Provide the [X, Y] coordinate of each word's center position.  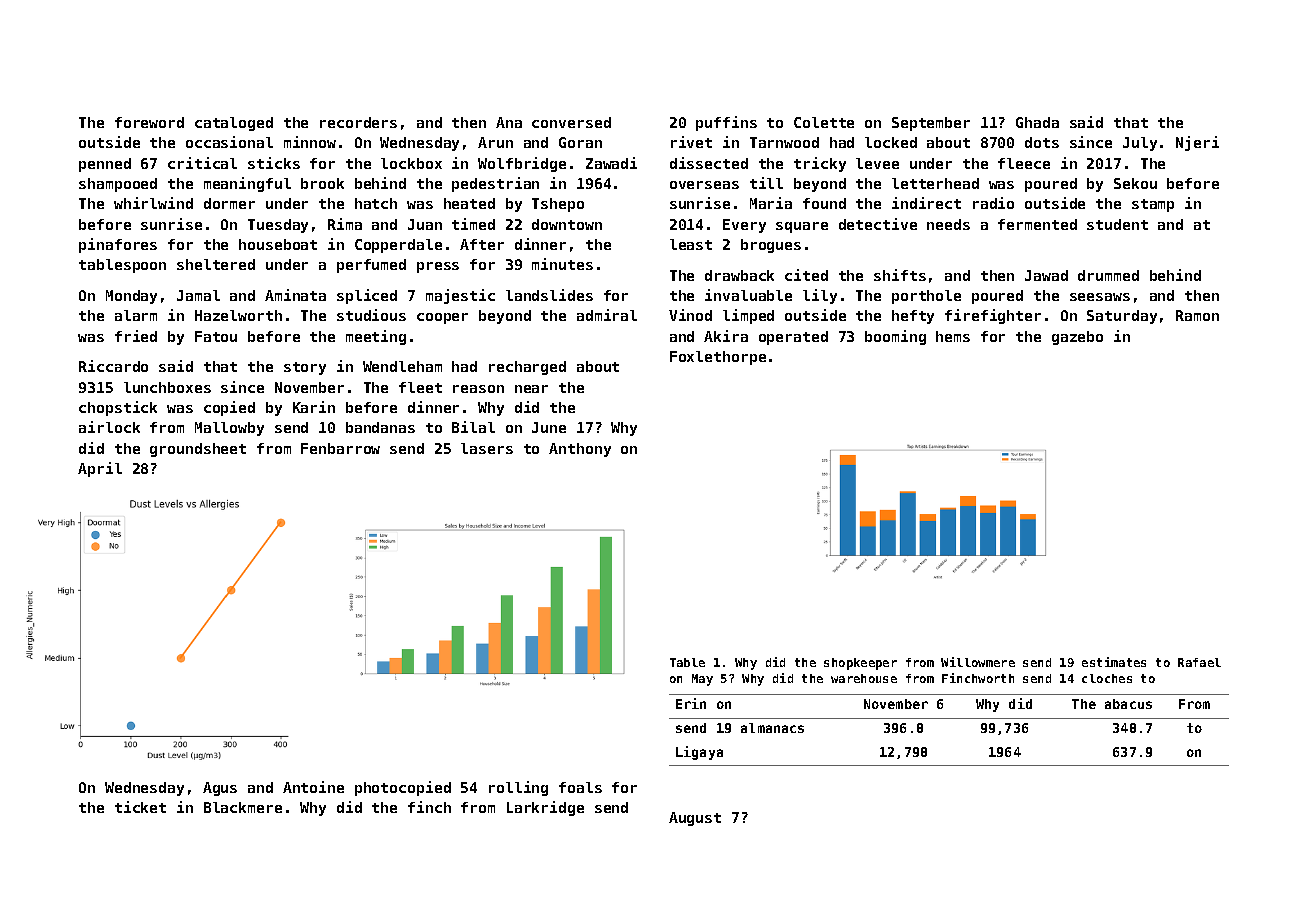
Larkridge [545, 808]
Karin [314, 407]
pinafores [118, 245]
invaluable [748, 295]
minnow [310, 142]
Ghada [1037, 122]
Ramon [1197, 315]
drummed [1108, 275]
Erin [691, 703]
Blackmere [243, 807]
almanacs [772, 728]
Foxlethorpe [718, 358]
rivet [691, 142]
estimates [1114, 662]
